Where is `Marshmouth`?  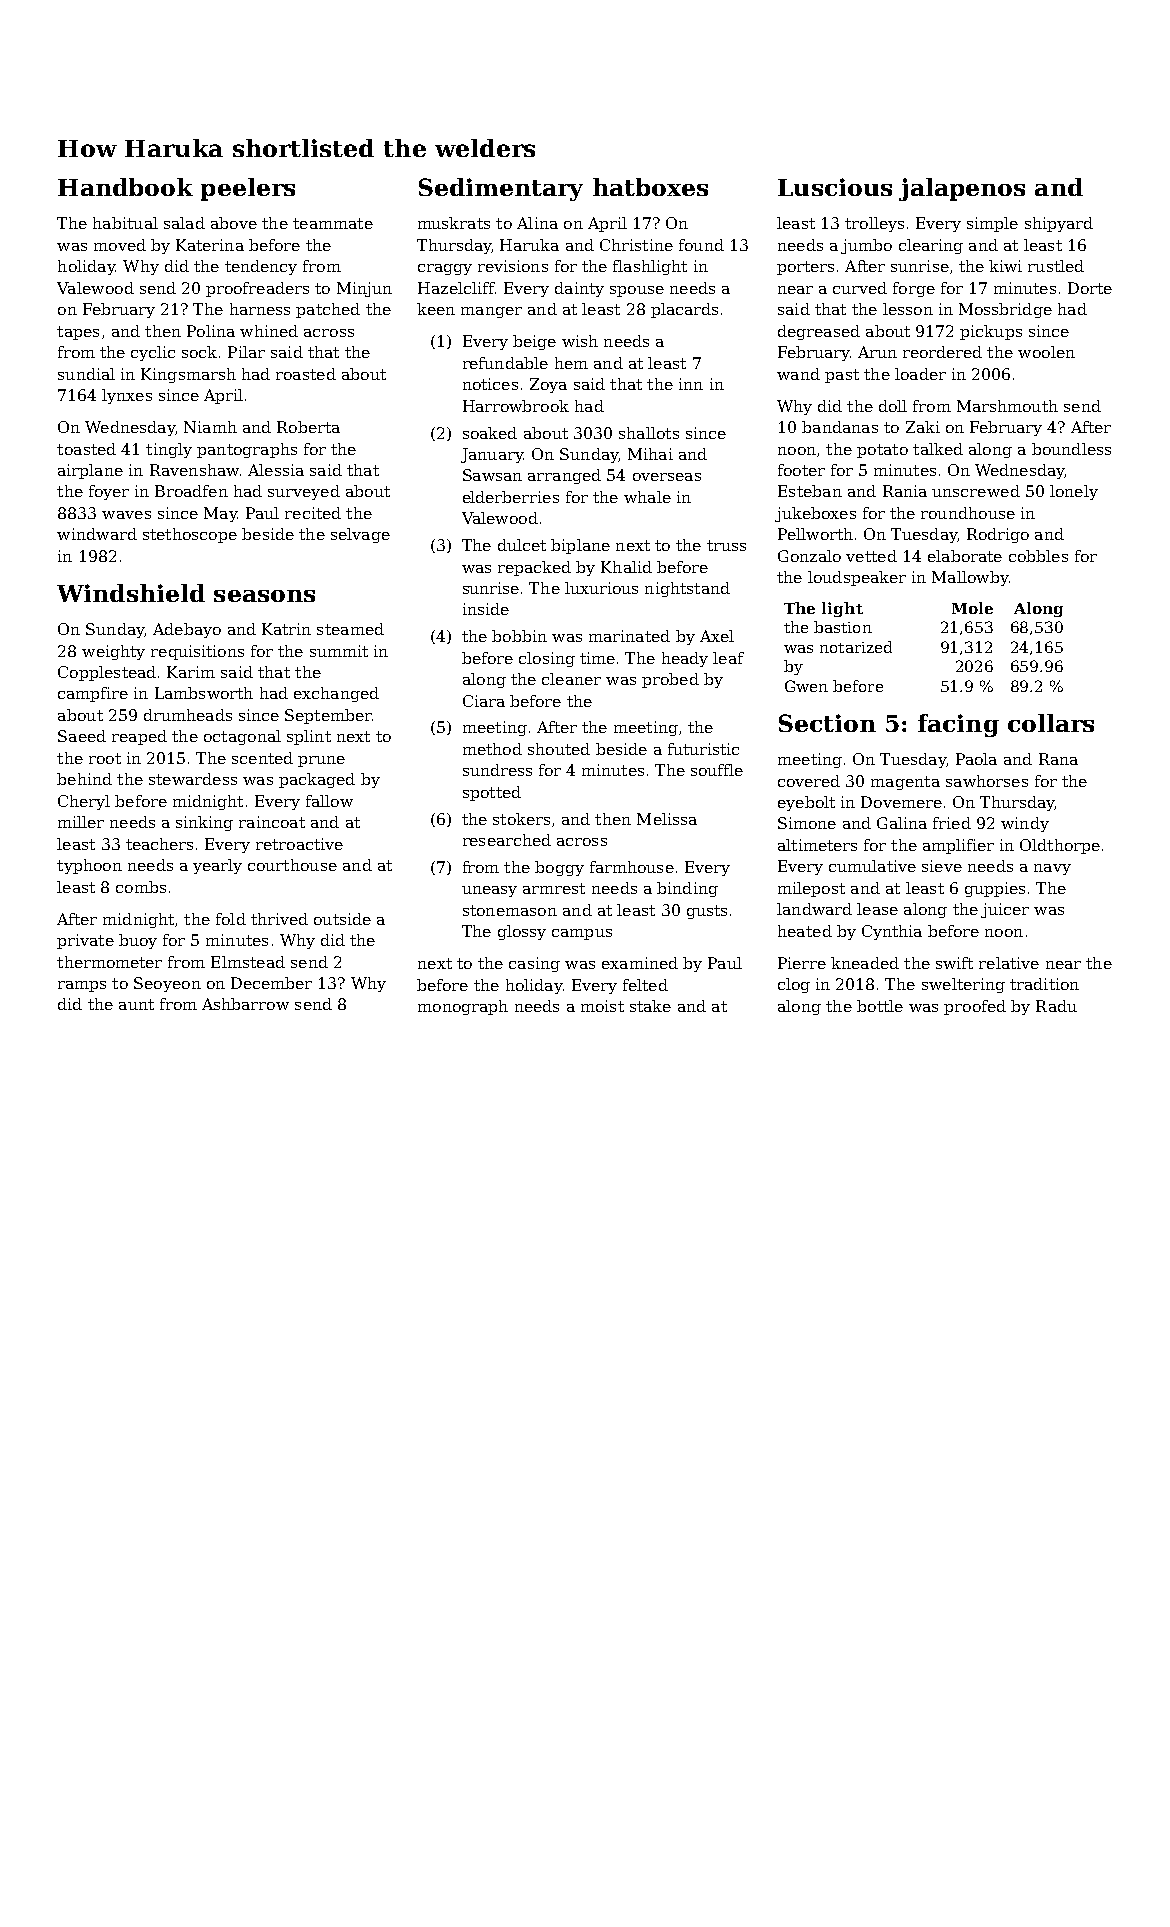
Marshmouth is located at coordinates (1007, 406).
